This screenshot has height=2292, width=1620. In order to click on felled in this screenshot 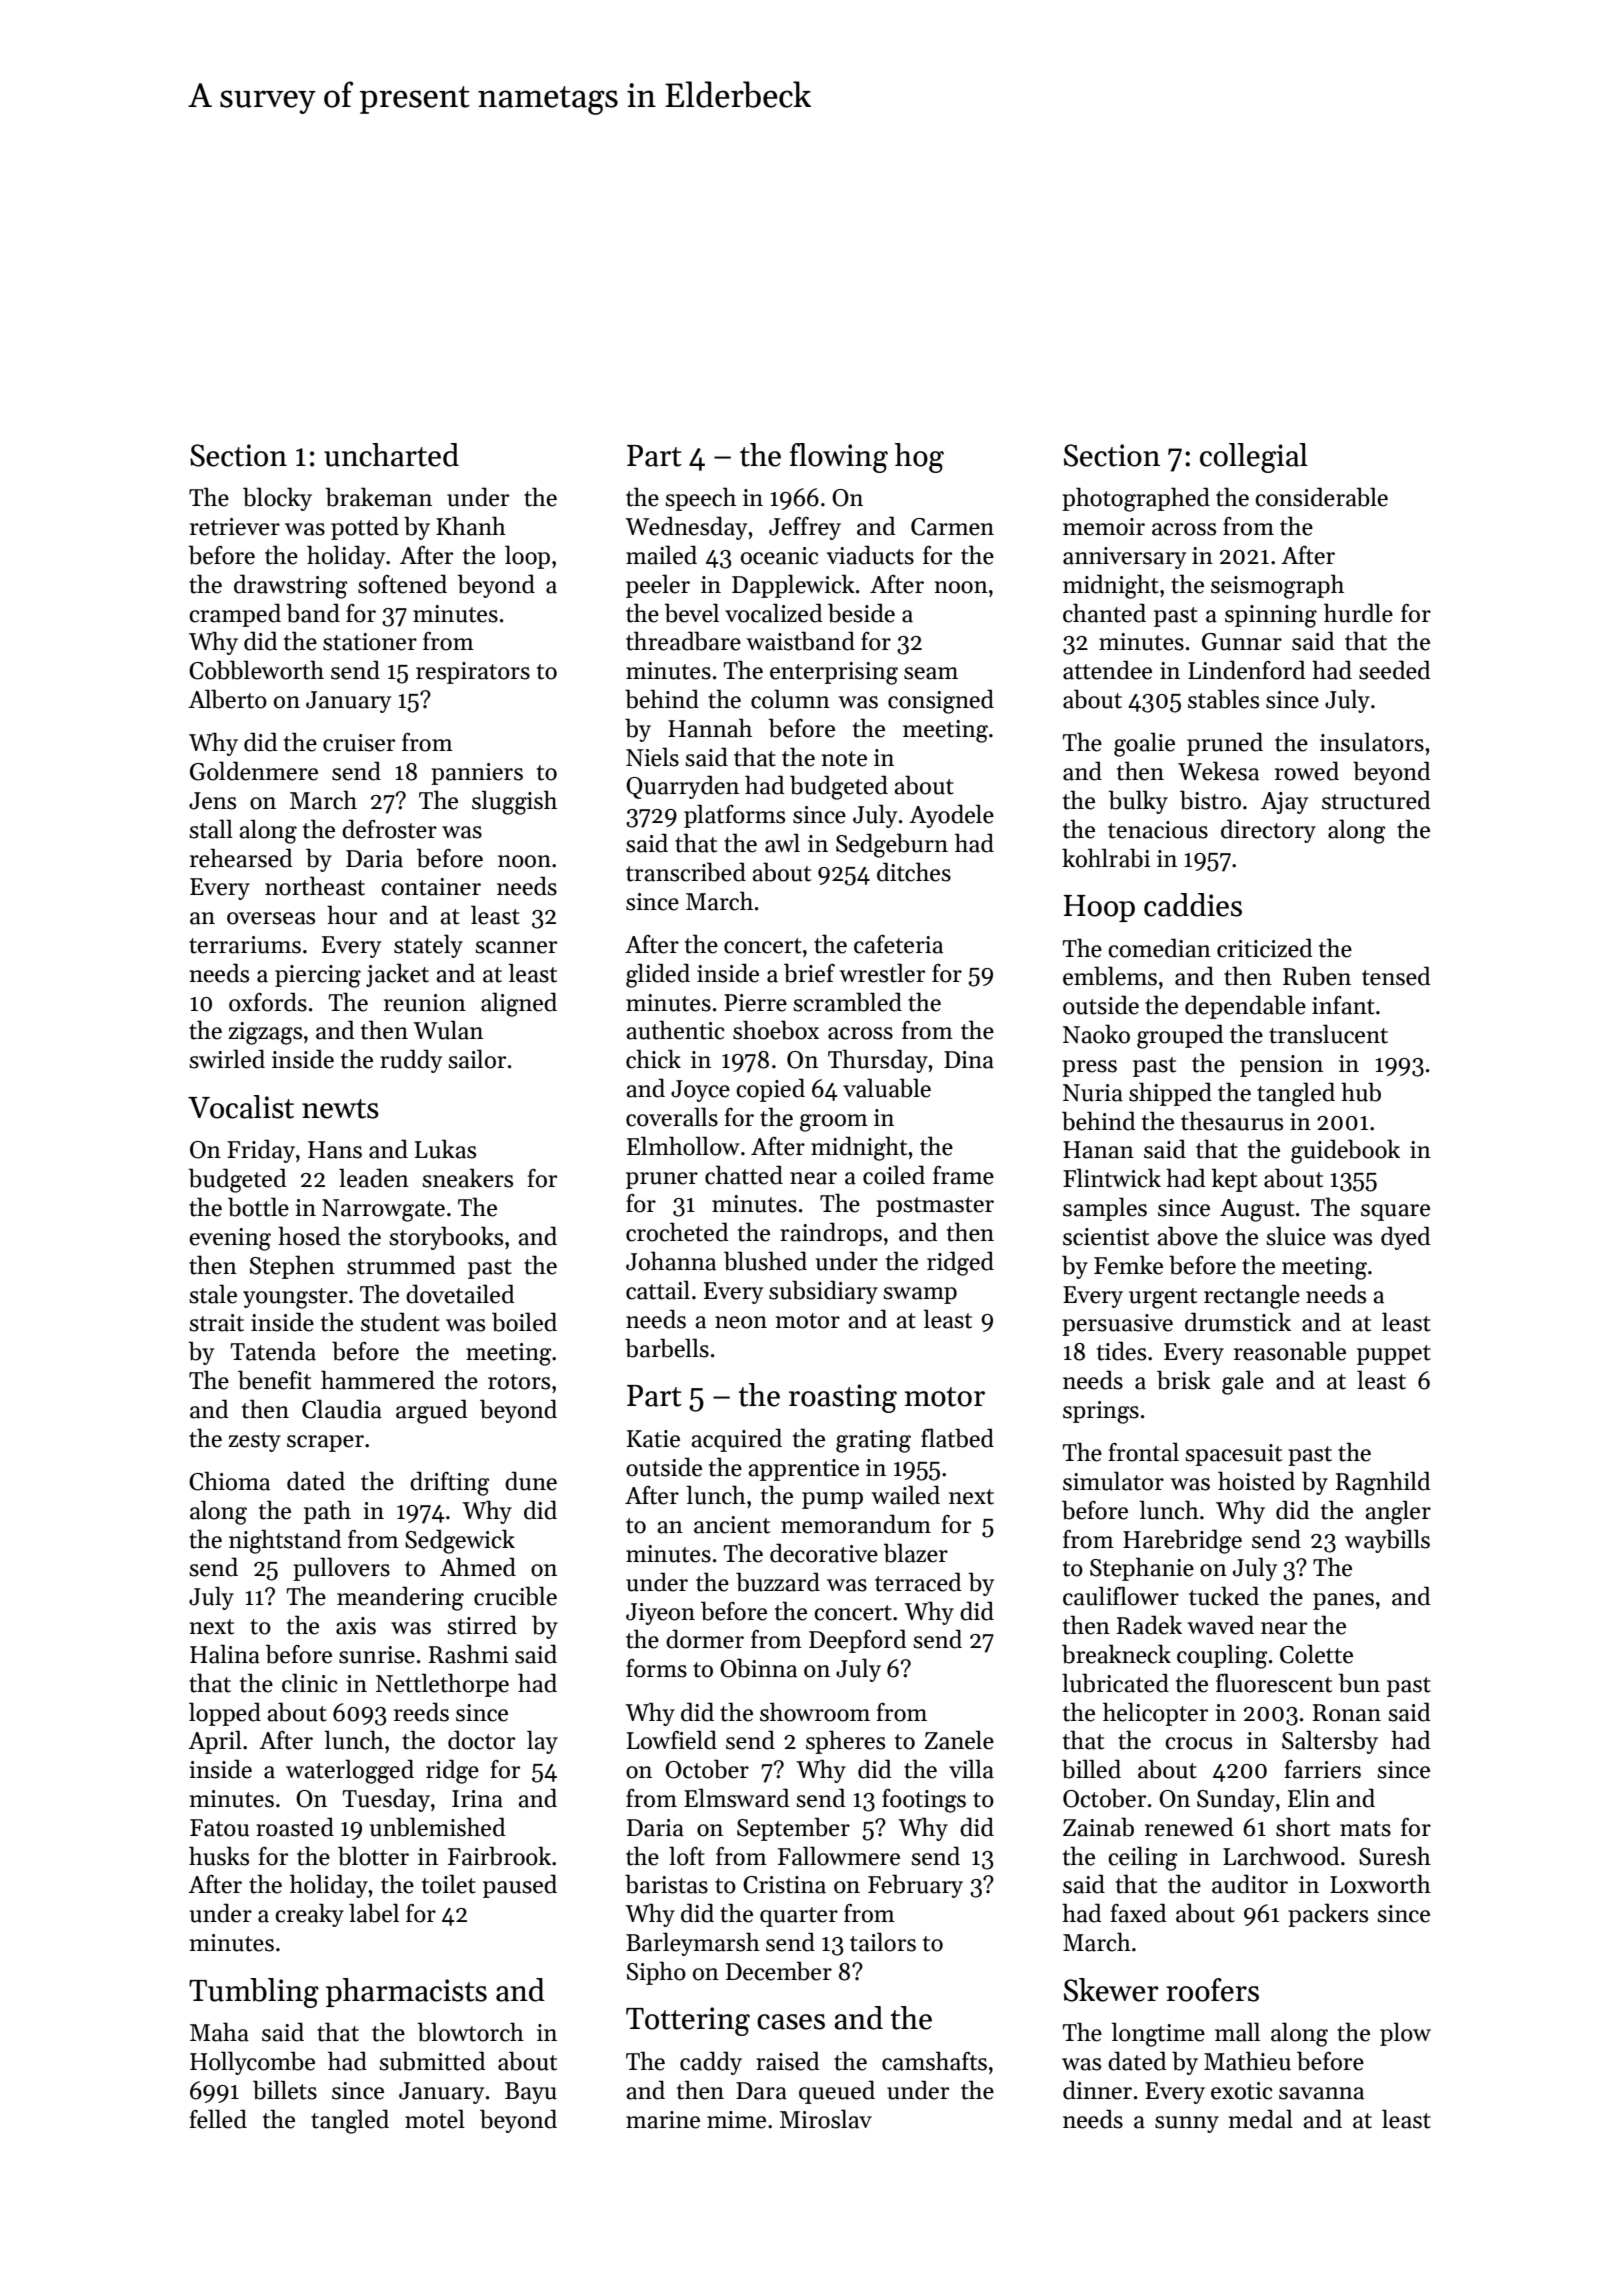, I will do `click(218, 2119)`.
